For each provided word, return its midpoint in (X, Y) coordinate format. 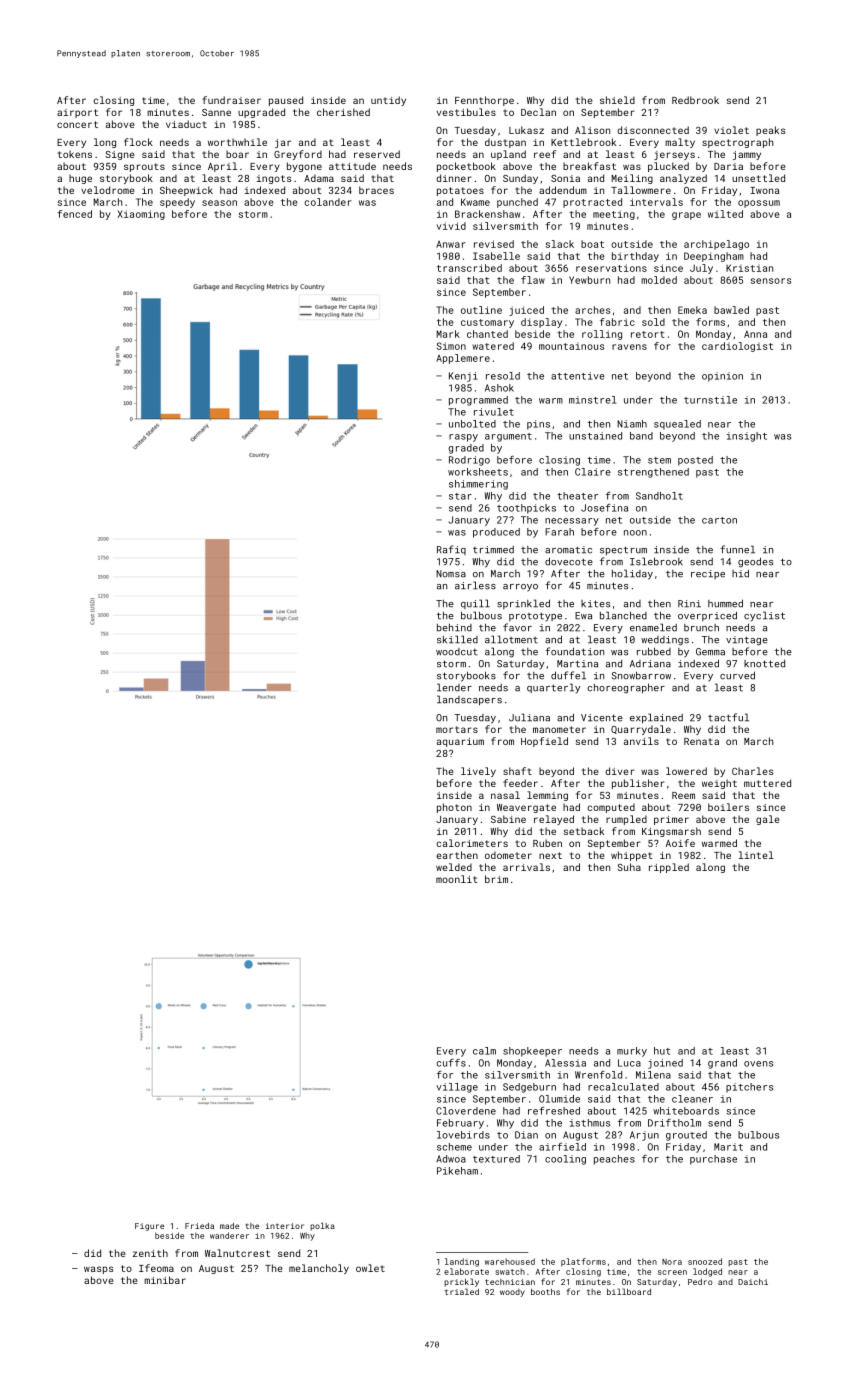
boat (592, 244)
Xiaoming (141, 215)
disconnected (653, 130)
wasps (98, 1270)
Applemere (463, 359)
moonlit (457, 879)
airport (77, 113)
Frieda (199, 1226)
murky (632, 1052)
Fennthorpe (484, 101)
